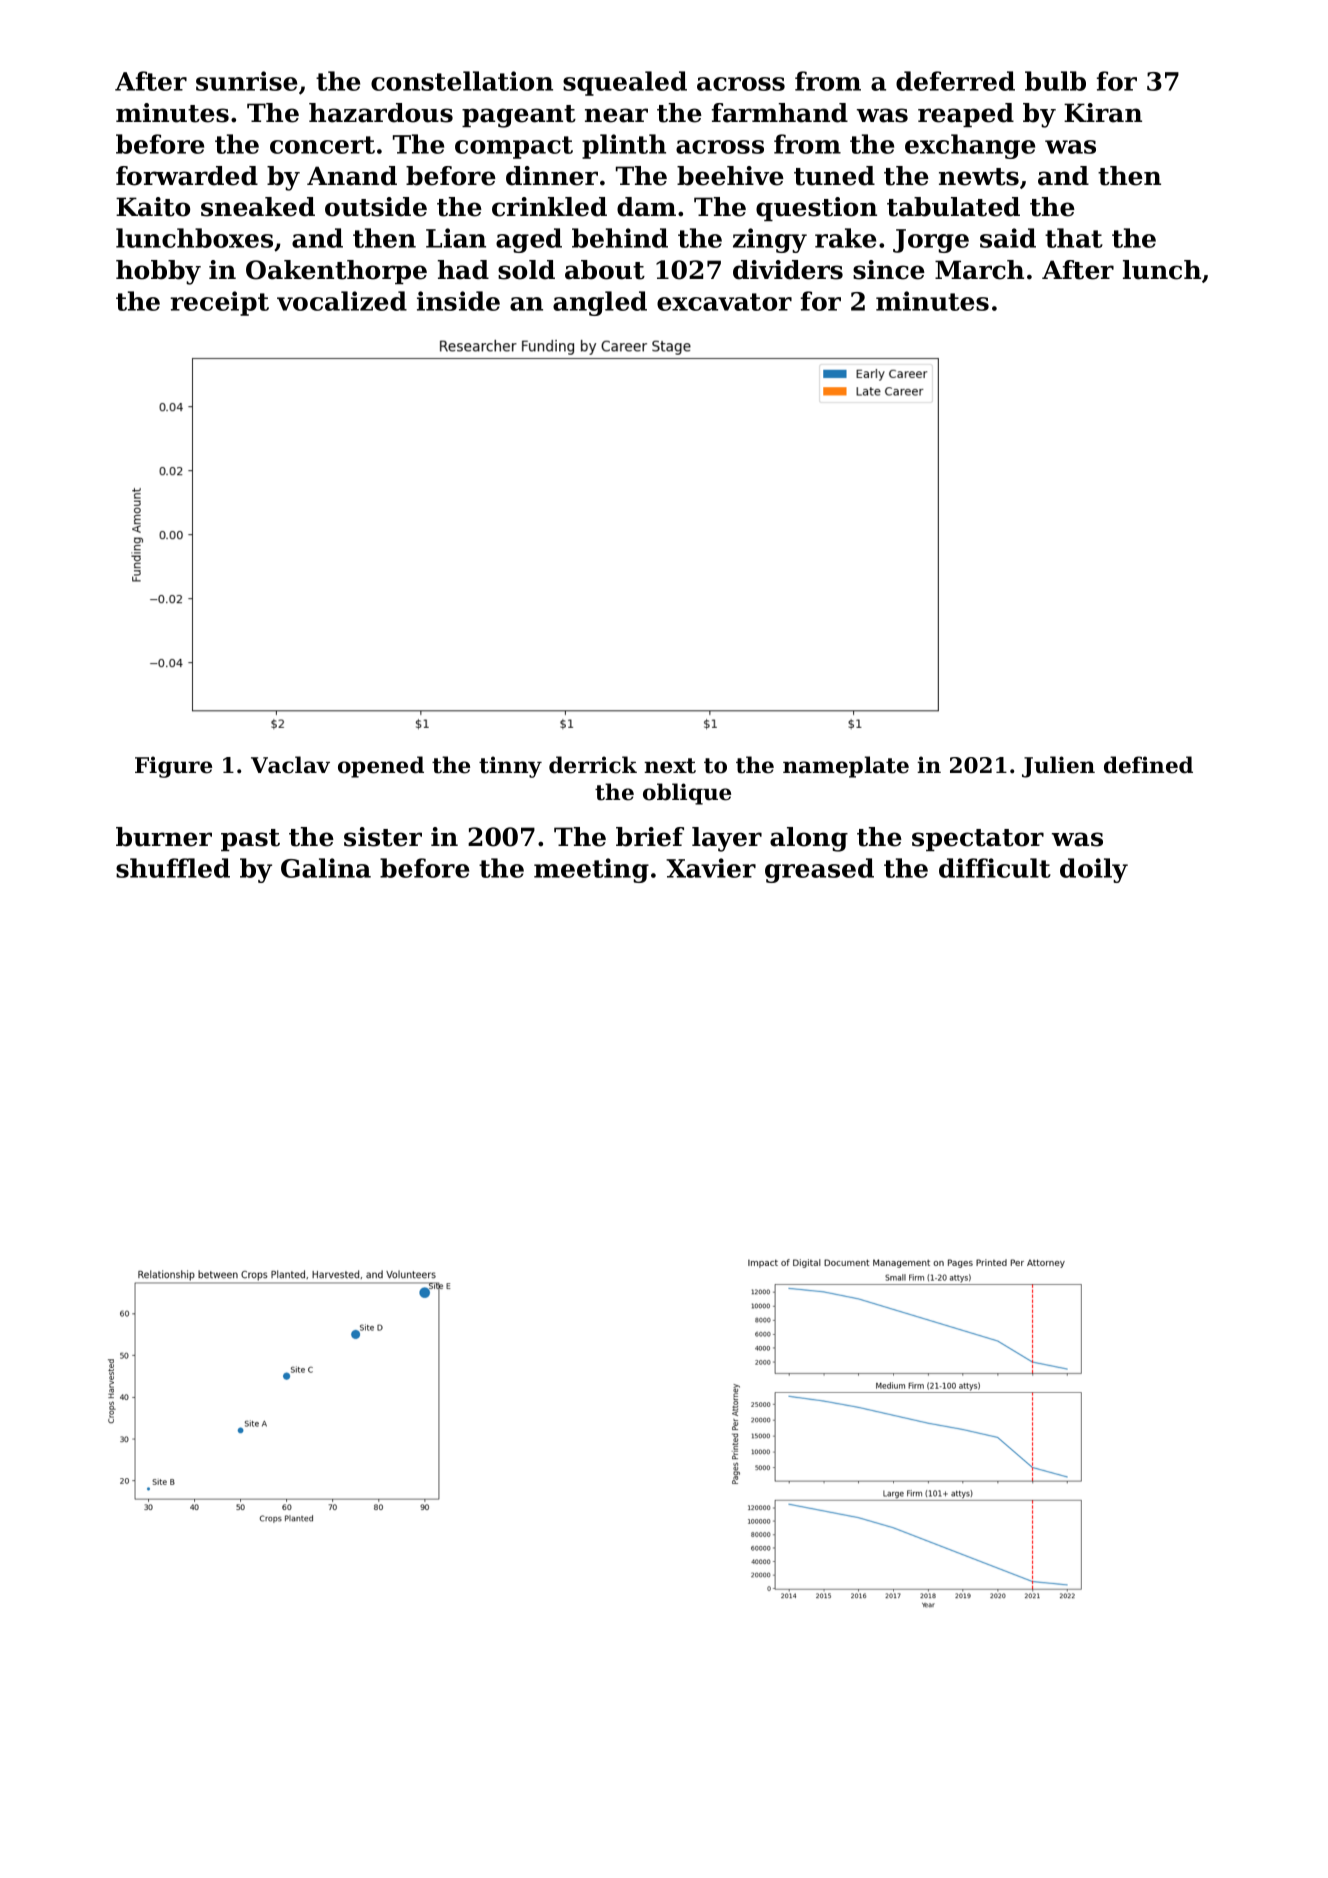  Describe the element at coordinates (780, 113) in the document. I see `farmhand` at that location.
